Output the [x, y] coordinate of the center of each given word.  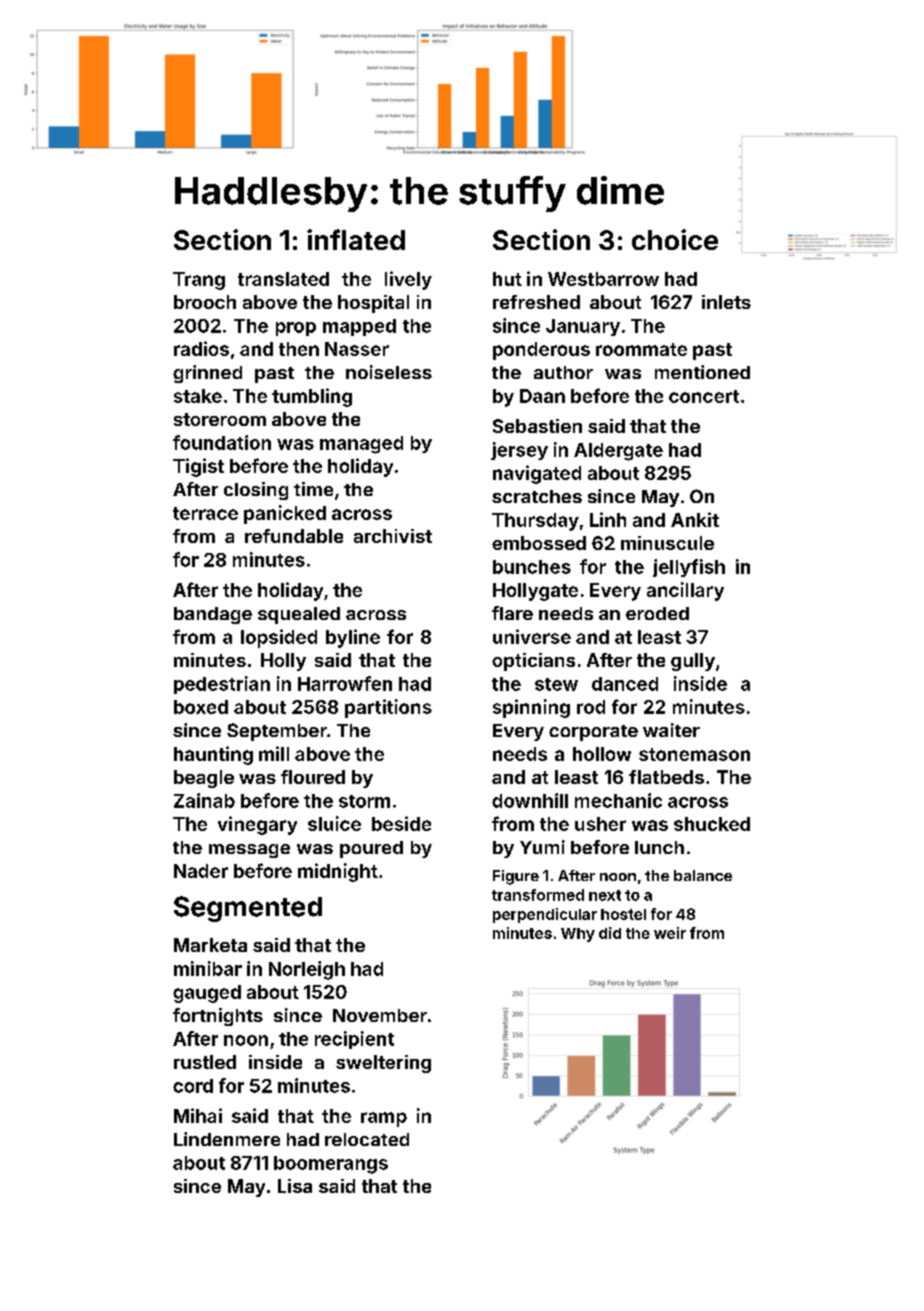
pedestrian [222, 685]
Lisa [295, 1186]
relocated [367, 1139]
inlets [726, 302]
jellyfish [689, 568]
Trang [199, 281]
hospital [373, 304]
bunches [532, 567]
